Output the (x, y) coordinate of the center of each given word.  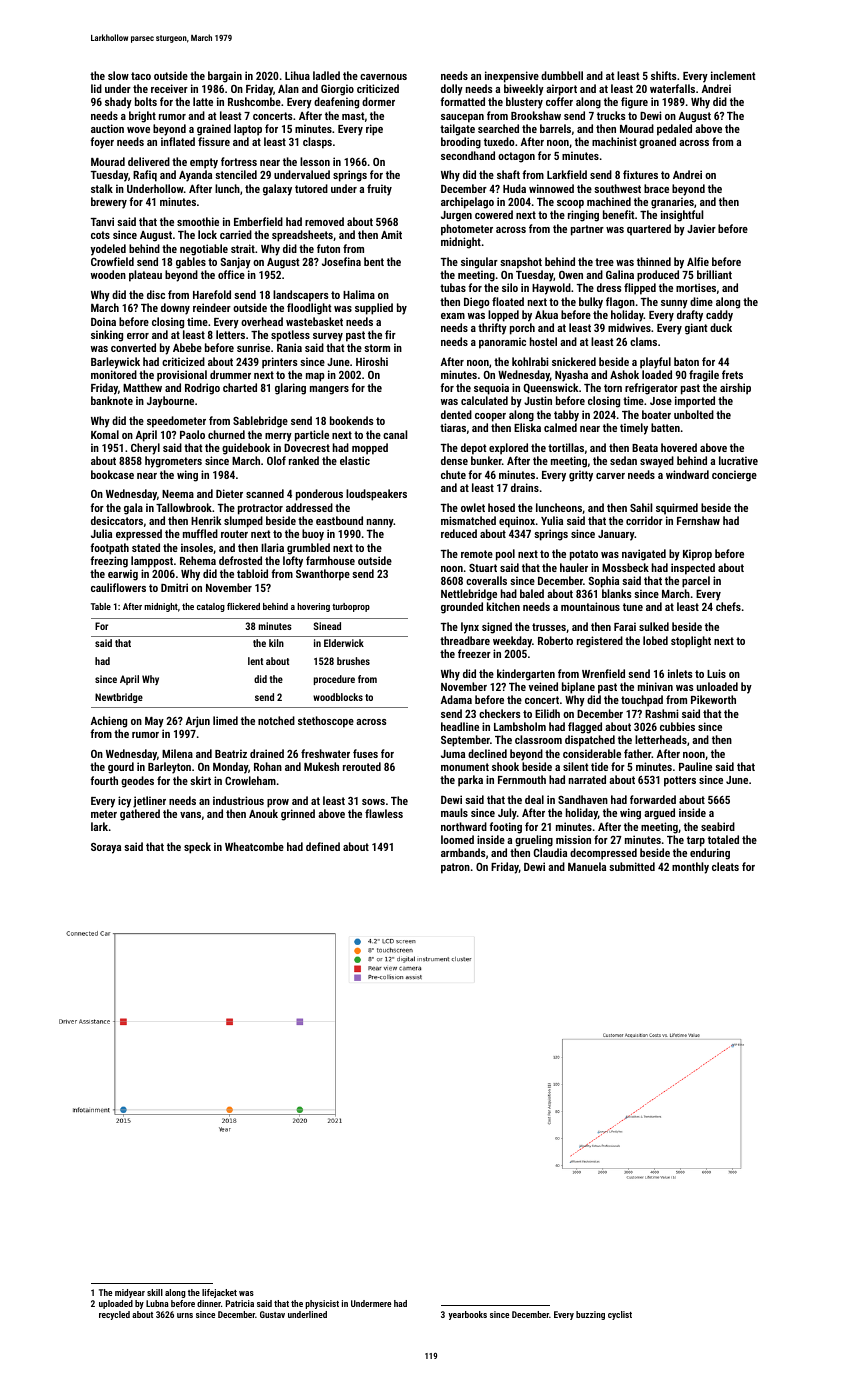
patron (455, 868)
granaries (672, 203)
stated (146, 547)
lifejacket (219, 1293)
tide (599, 766)
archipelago (467, 203)
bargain (225, 77)
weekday (512, 642)
